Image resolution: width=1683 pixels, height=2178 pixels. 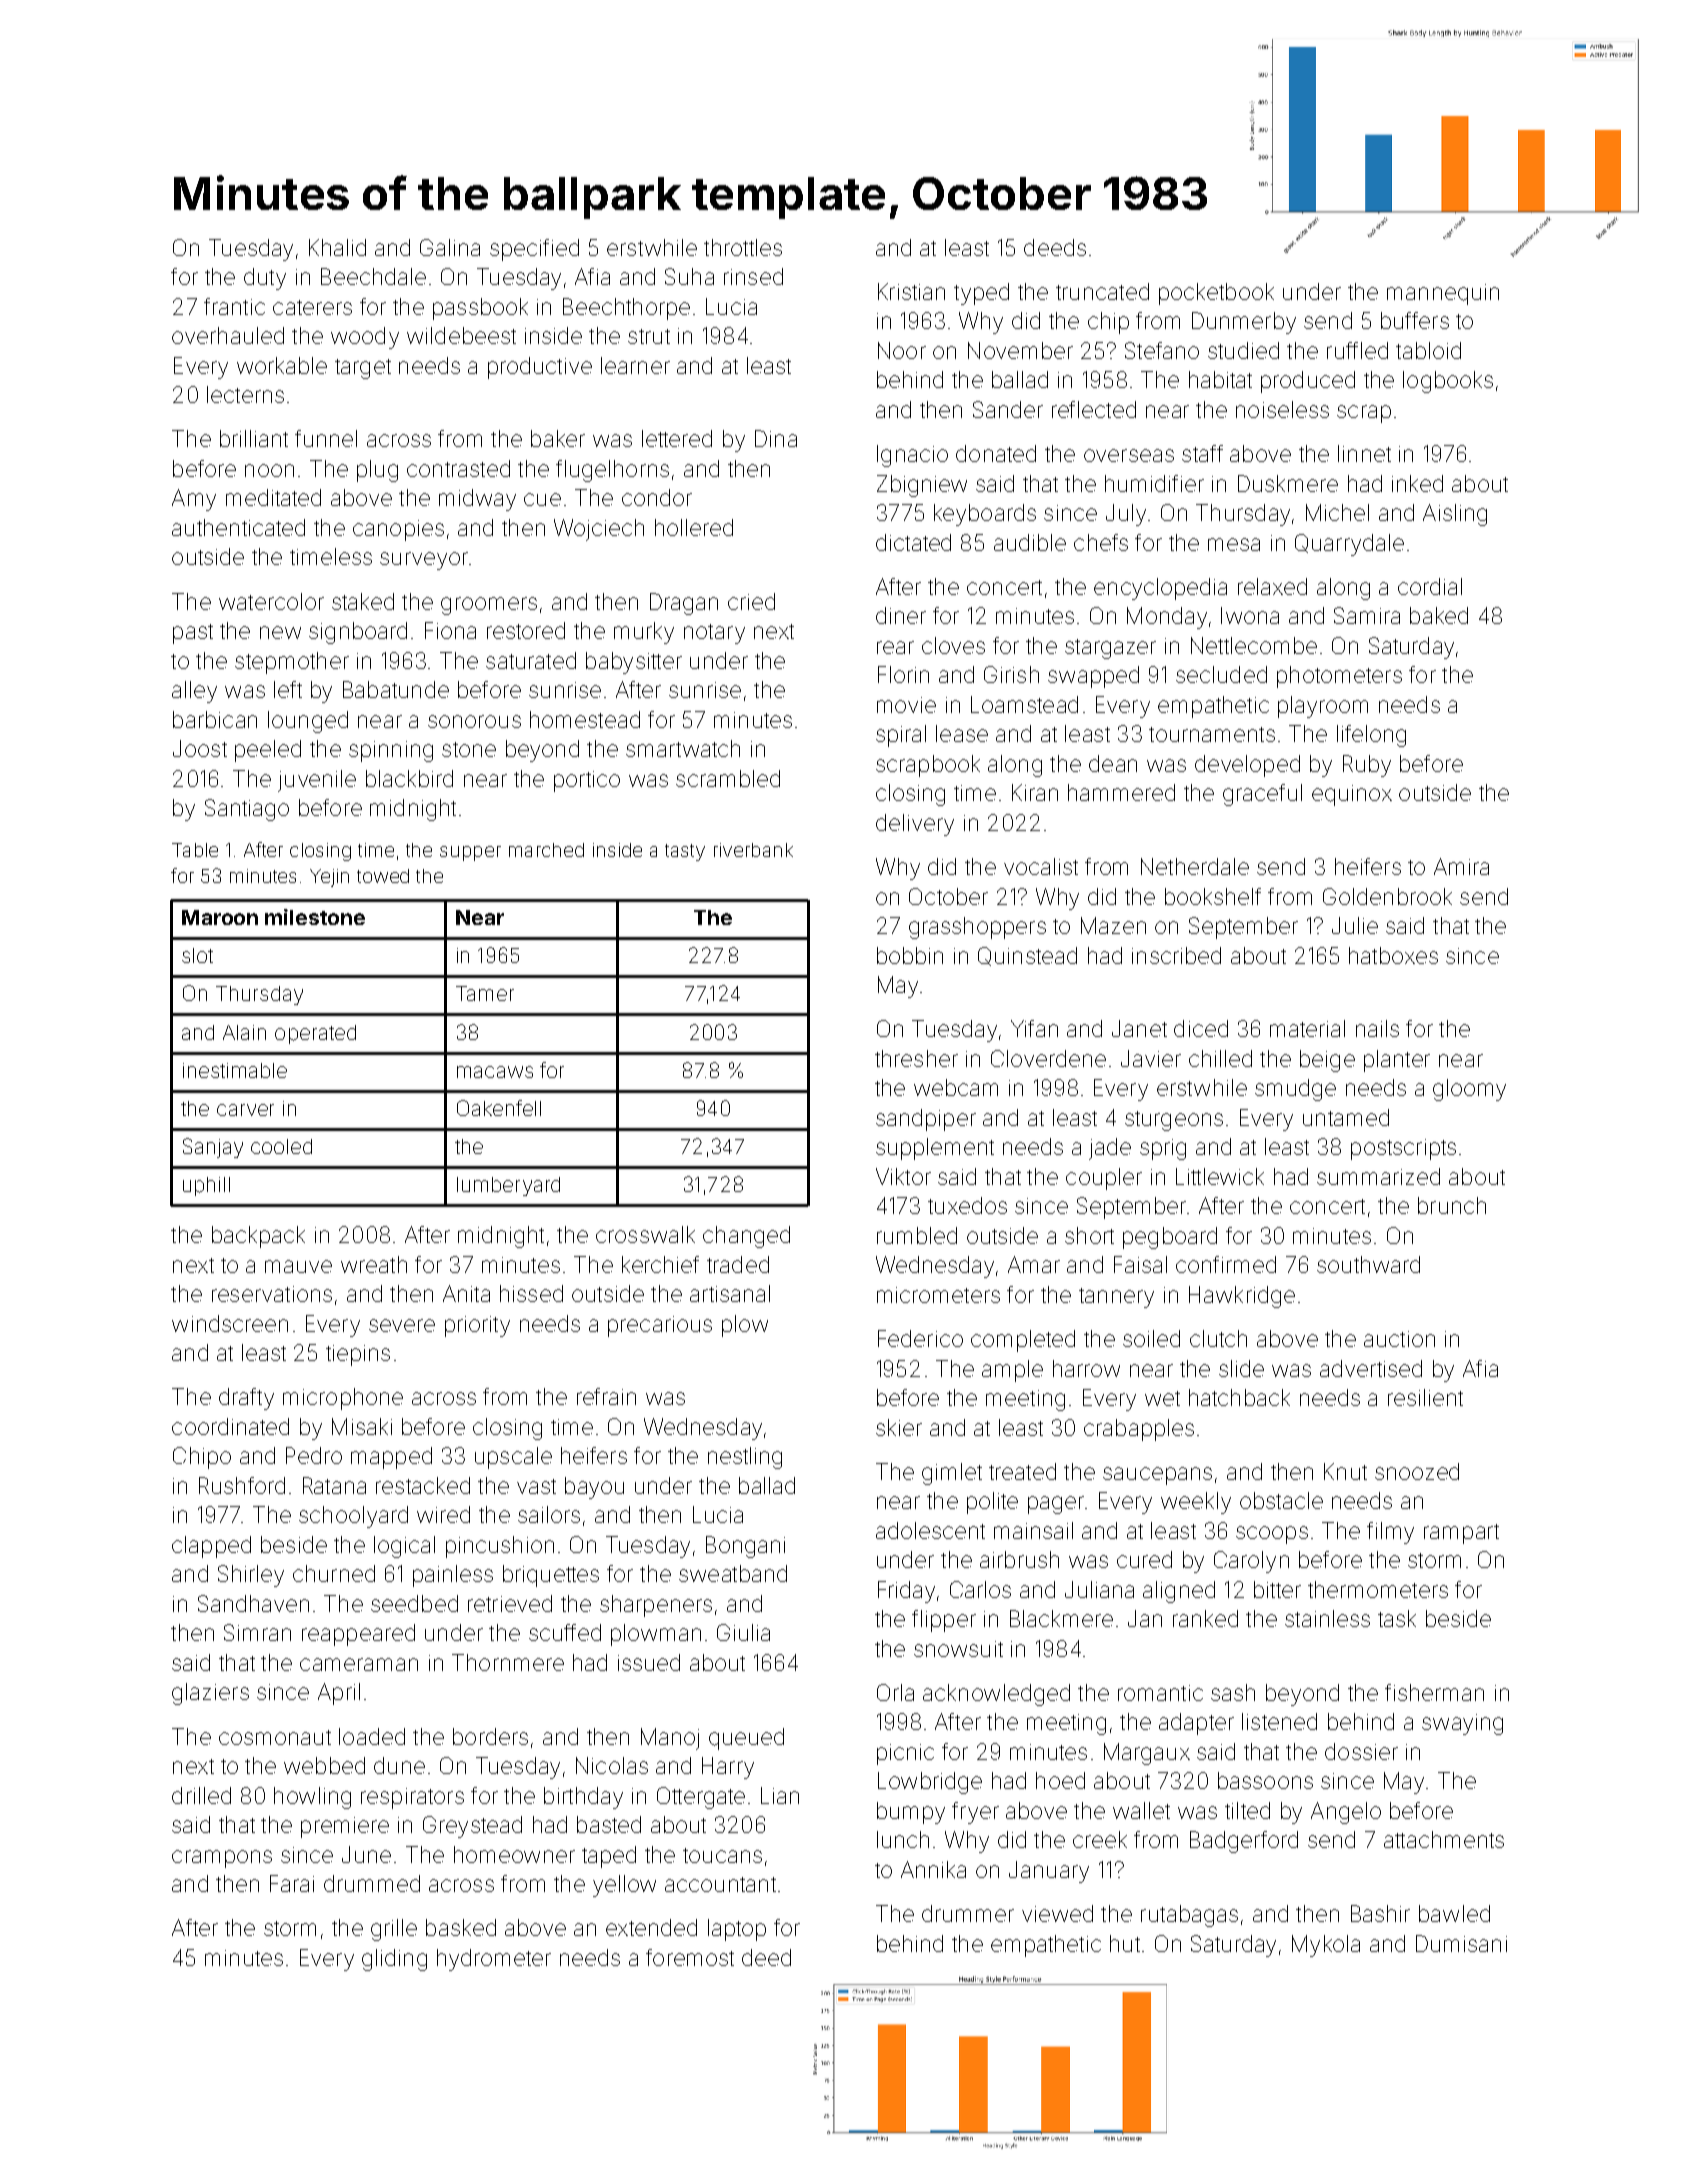 What do you see at coordinates (968, 1913) in the screenshot?
I see `drummer` at bounding box center [968, 1913].
